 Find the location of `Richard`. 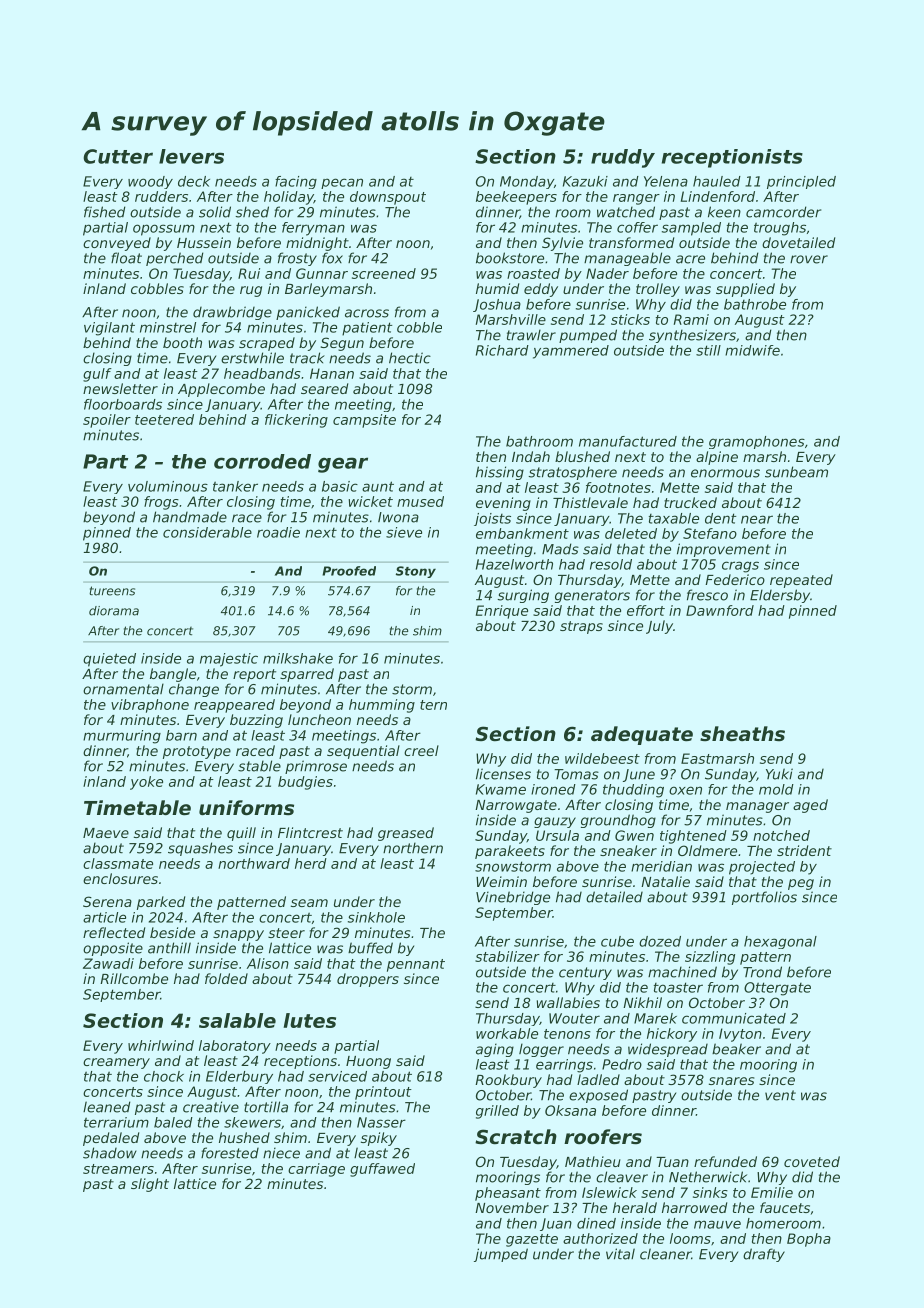

Richard is located at coordinates (502, 350).
